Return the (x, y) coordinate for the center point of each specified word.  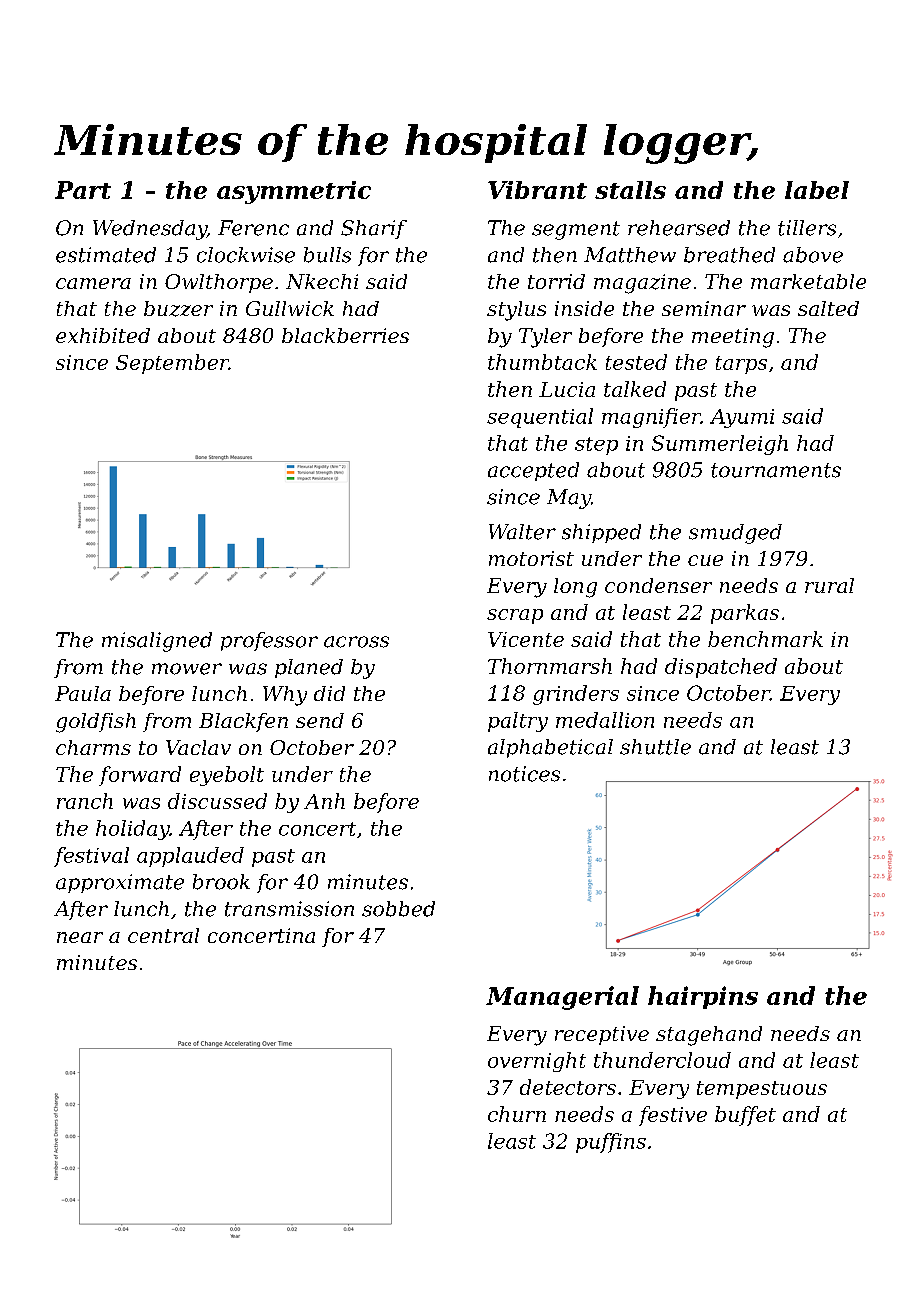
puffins (611, 1143)
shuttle (655, 747)
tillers (807, 228)
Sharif (374, 229)
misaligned (157, 642)
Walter (522, 532)
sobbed (398, 909)
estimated (106, 255)
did (329, 693)
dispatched (721, 668)
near (80, 937)
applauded (190, 857)
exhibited (103, 335)
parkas (745, 614)
